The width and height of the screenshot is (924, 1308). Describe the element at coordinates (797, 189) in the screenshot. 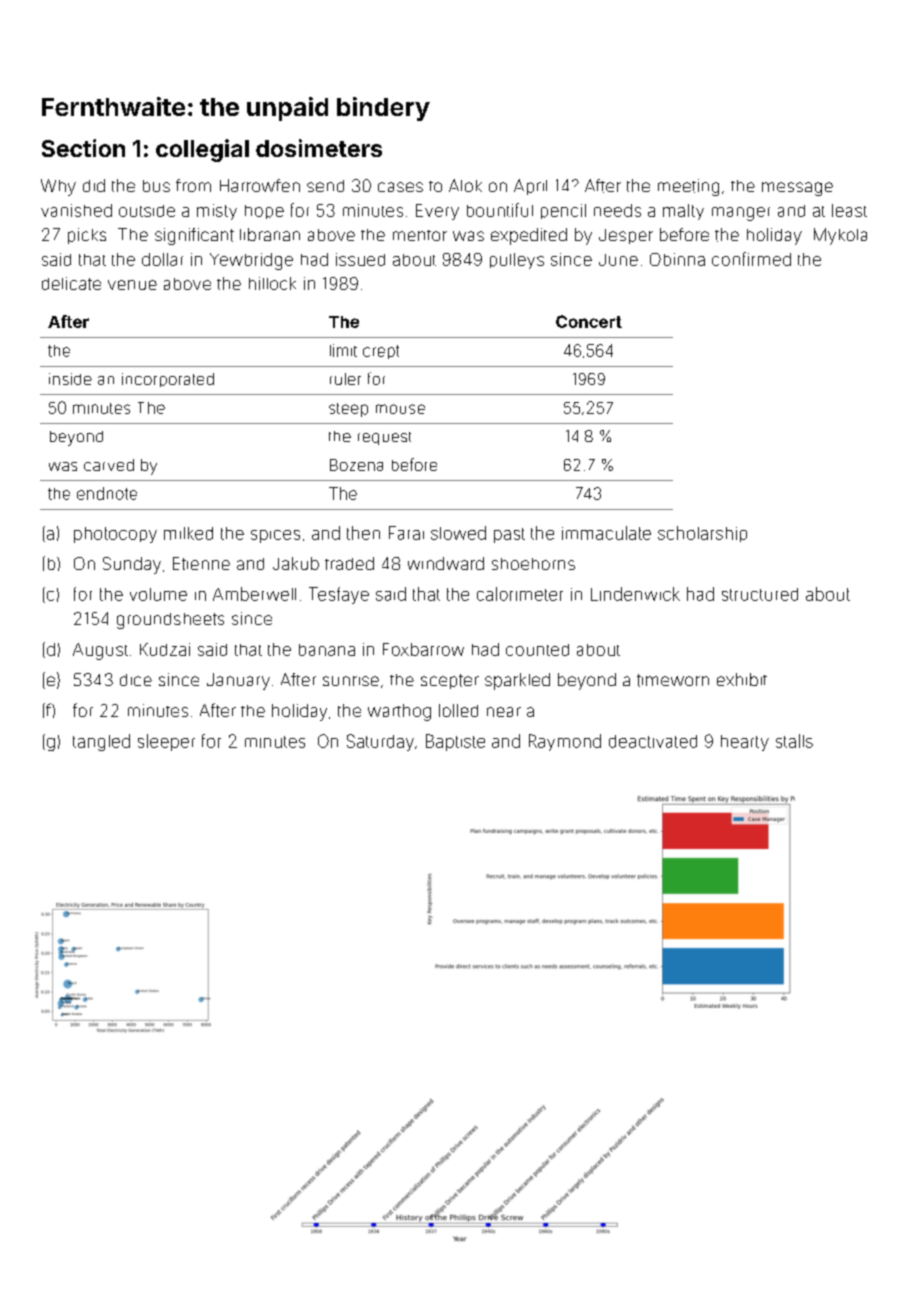

I see `message` at that location.
